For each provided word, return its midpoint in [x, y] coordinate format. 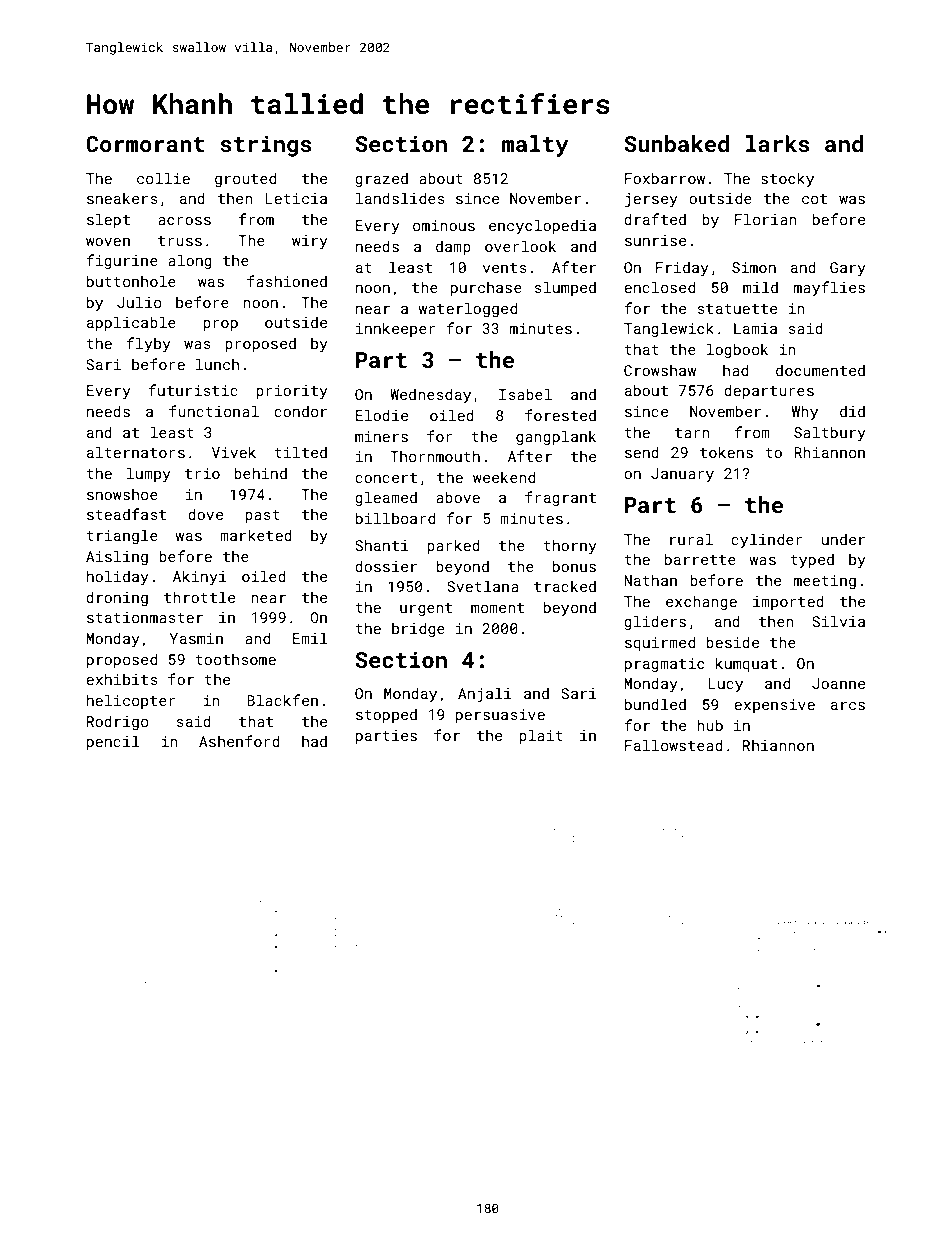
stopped [386, 715]
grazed [381, 179]
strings [266, 146]
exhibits [122, 679]
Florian [766, 219]
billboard [395, 518]
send [642, 452]
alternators [136, 452]
